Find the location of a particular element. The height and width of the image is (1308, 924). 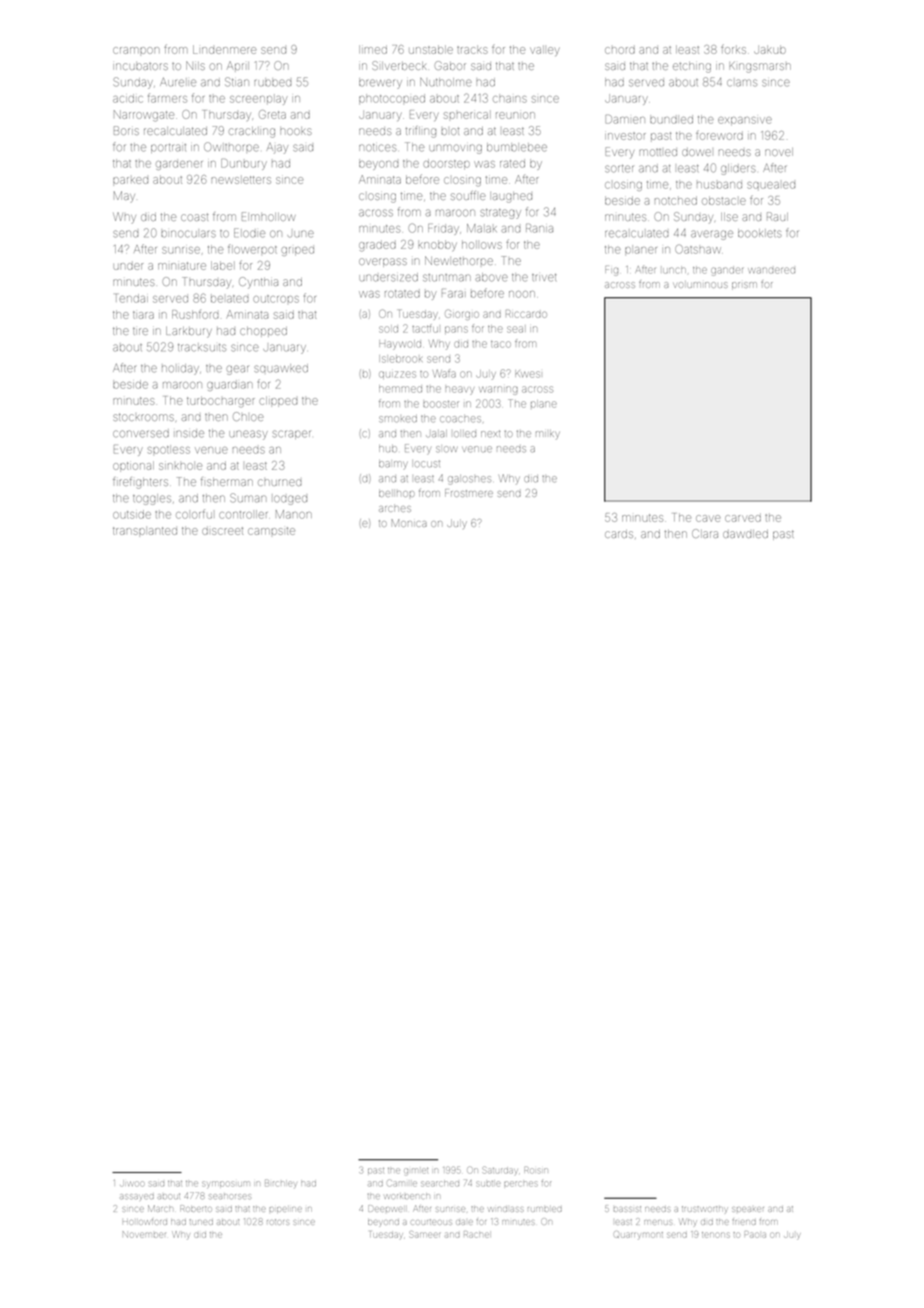

forks is located at coordinates (733, 49).
